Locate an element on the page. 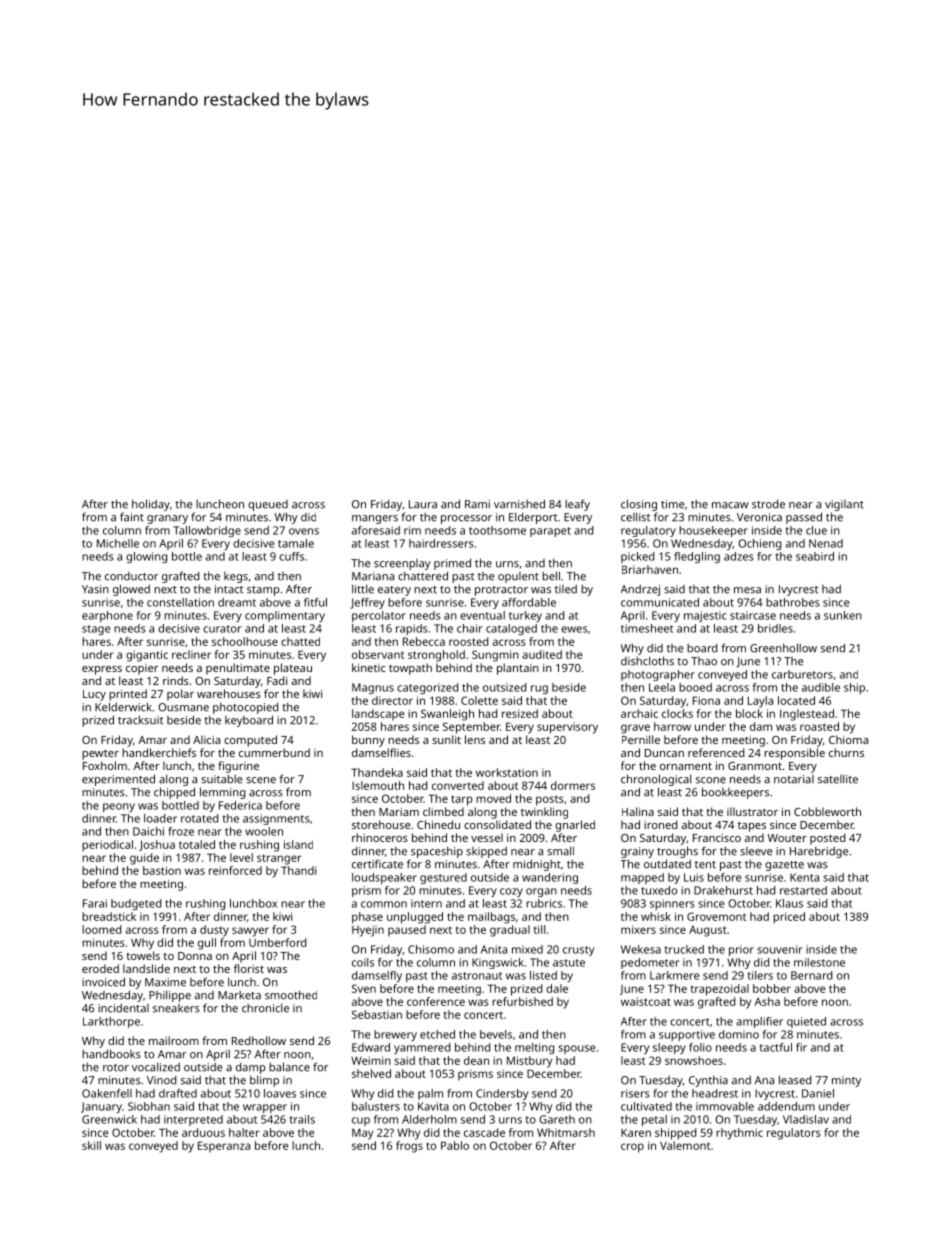 The image size is (952, 1233). Nenad is located at coordinates (826, 543).
